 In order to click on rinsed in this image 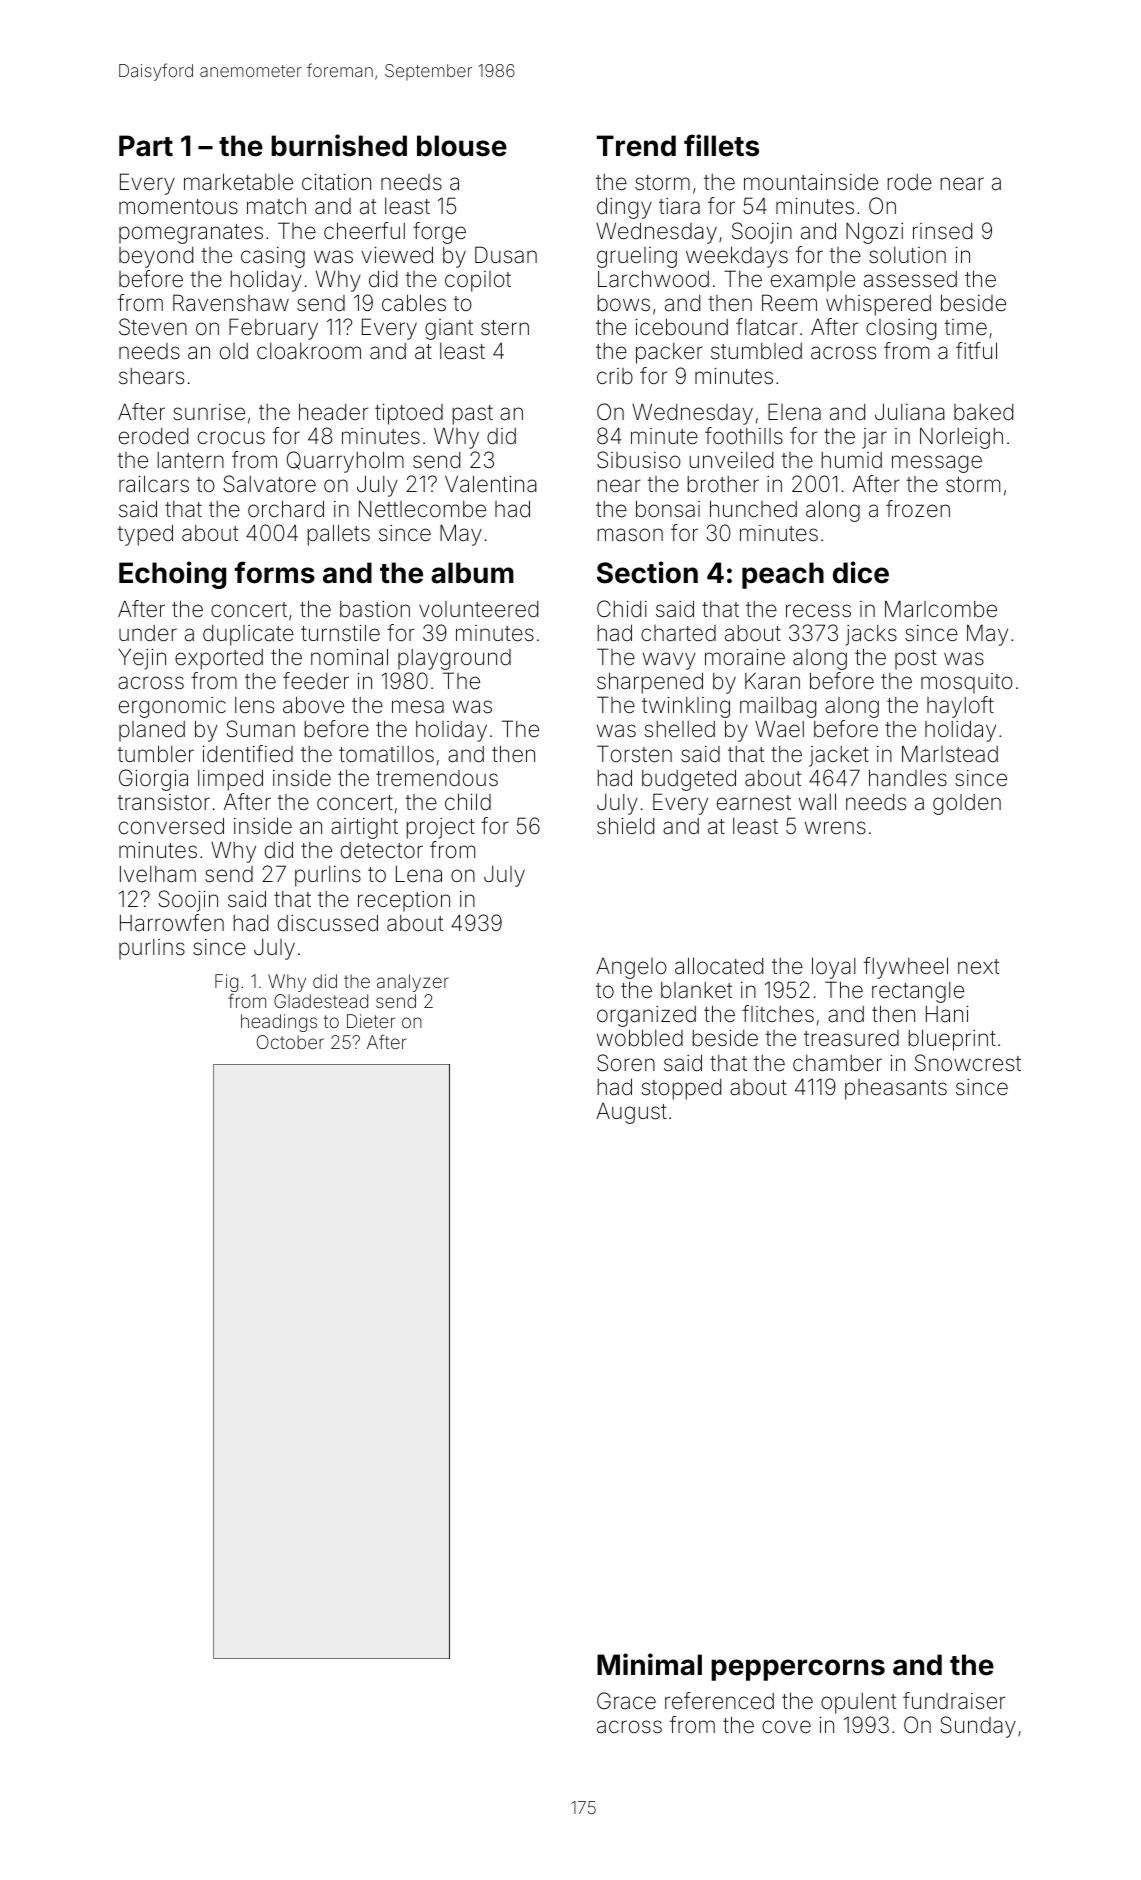, I will do `click(942, 231)`.
